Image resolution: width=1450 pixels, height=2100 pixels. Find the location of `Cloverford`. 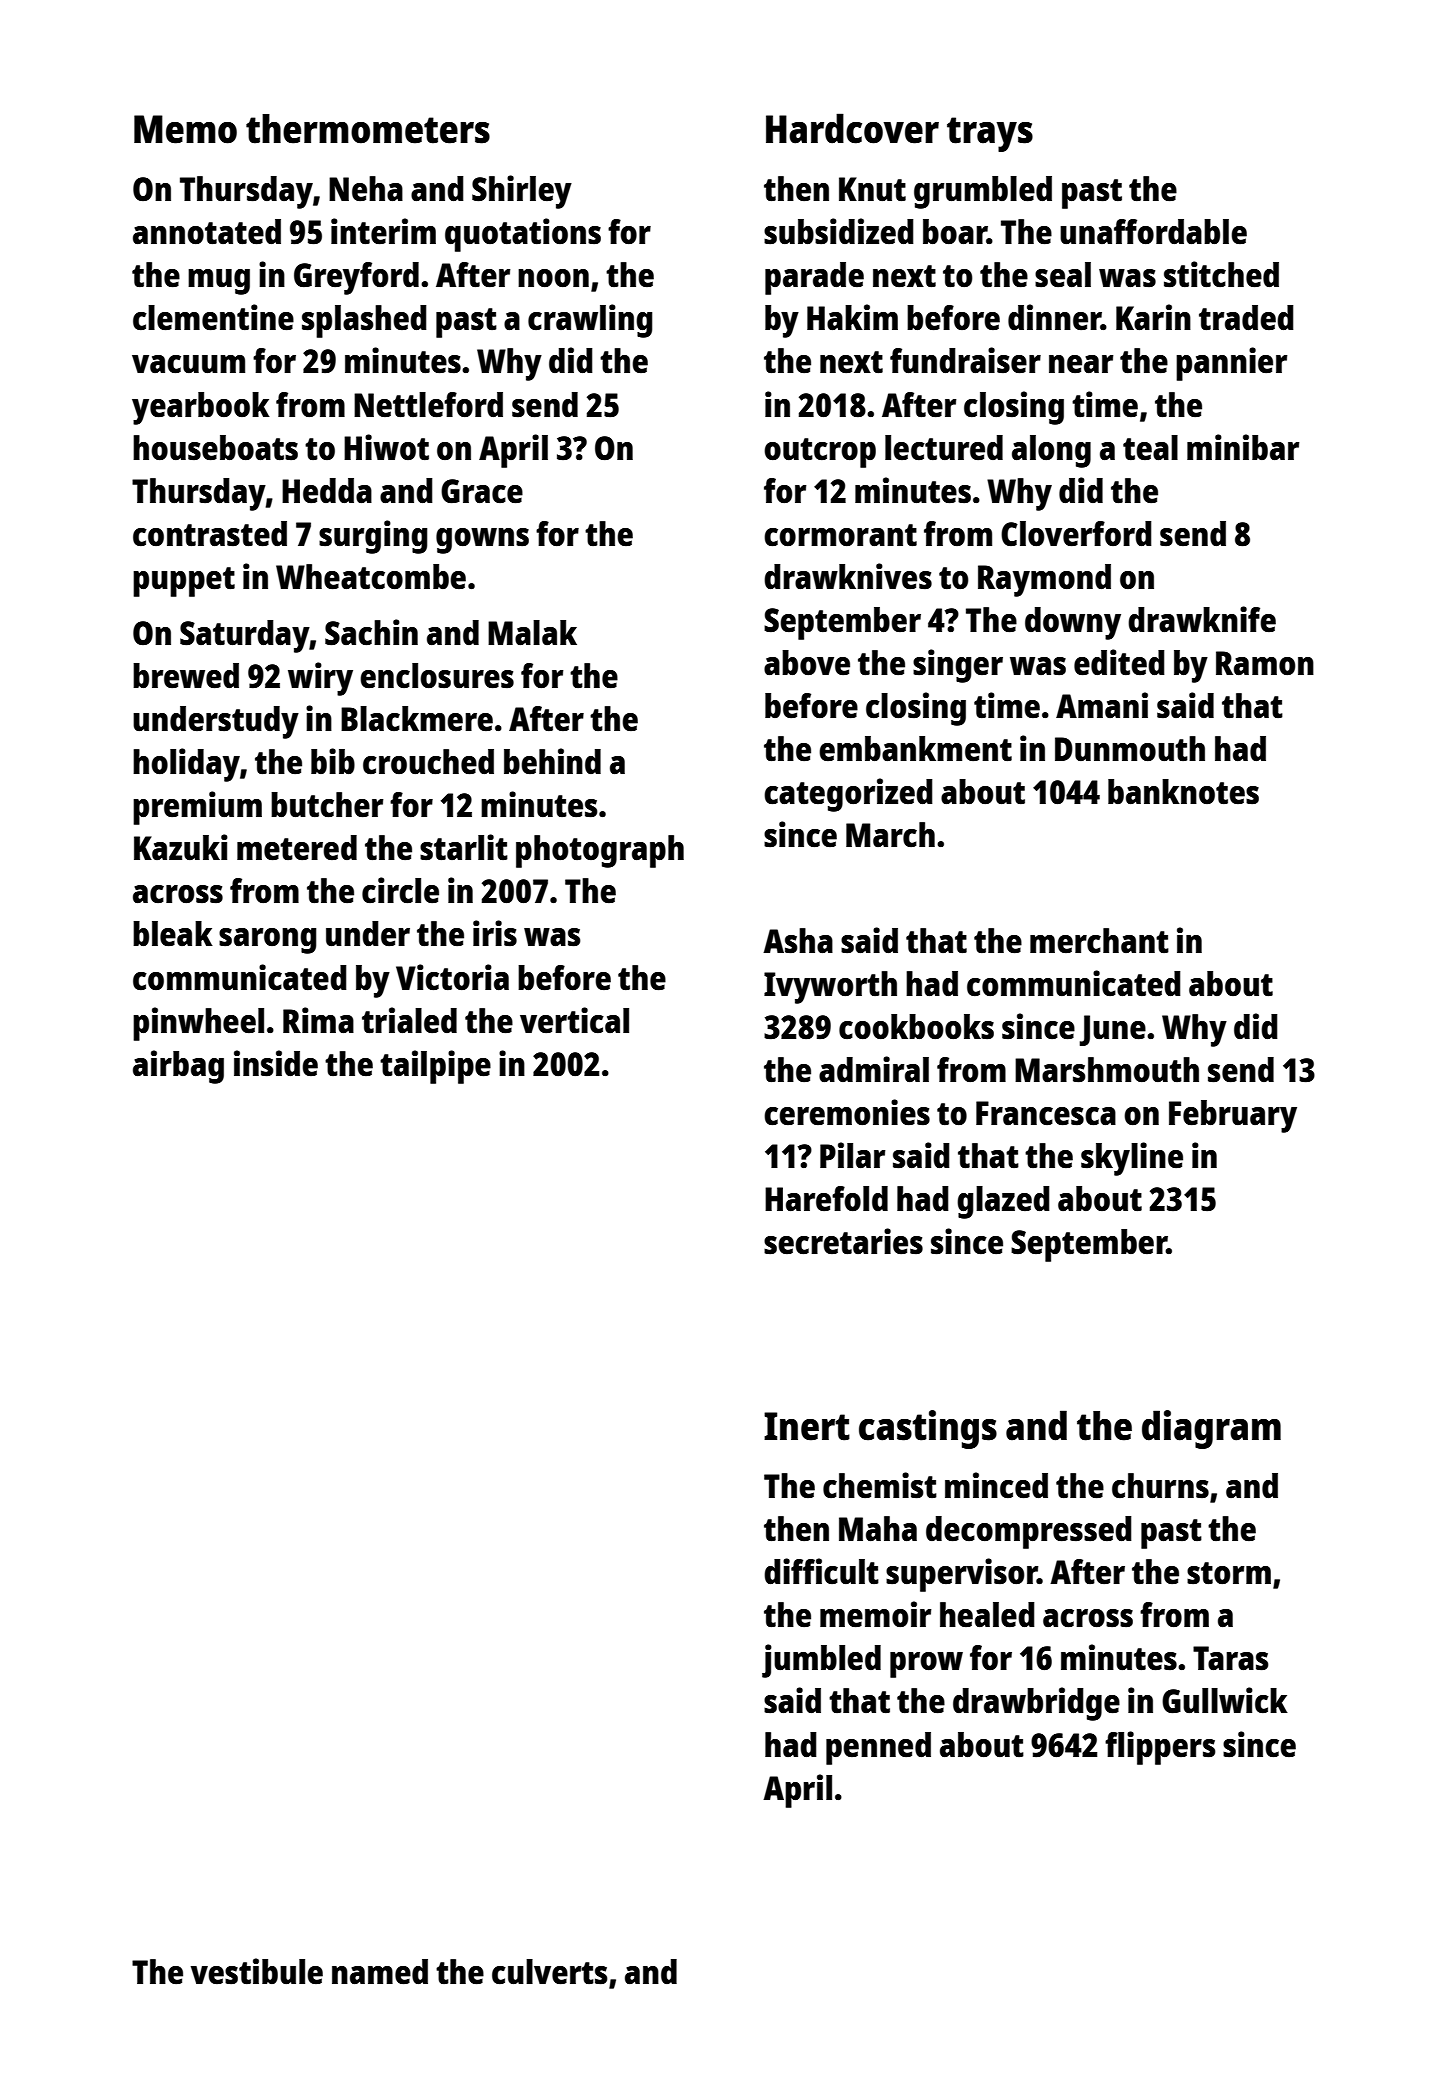

Cloverford is located at coordinates (1076, 534).
